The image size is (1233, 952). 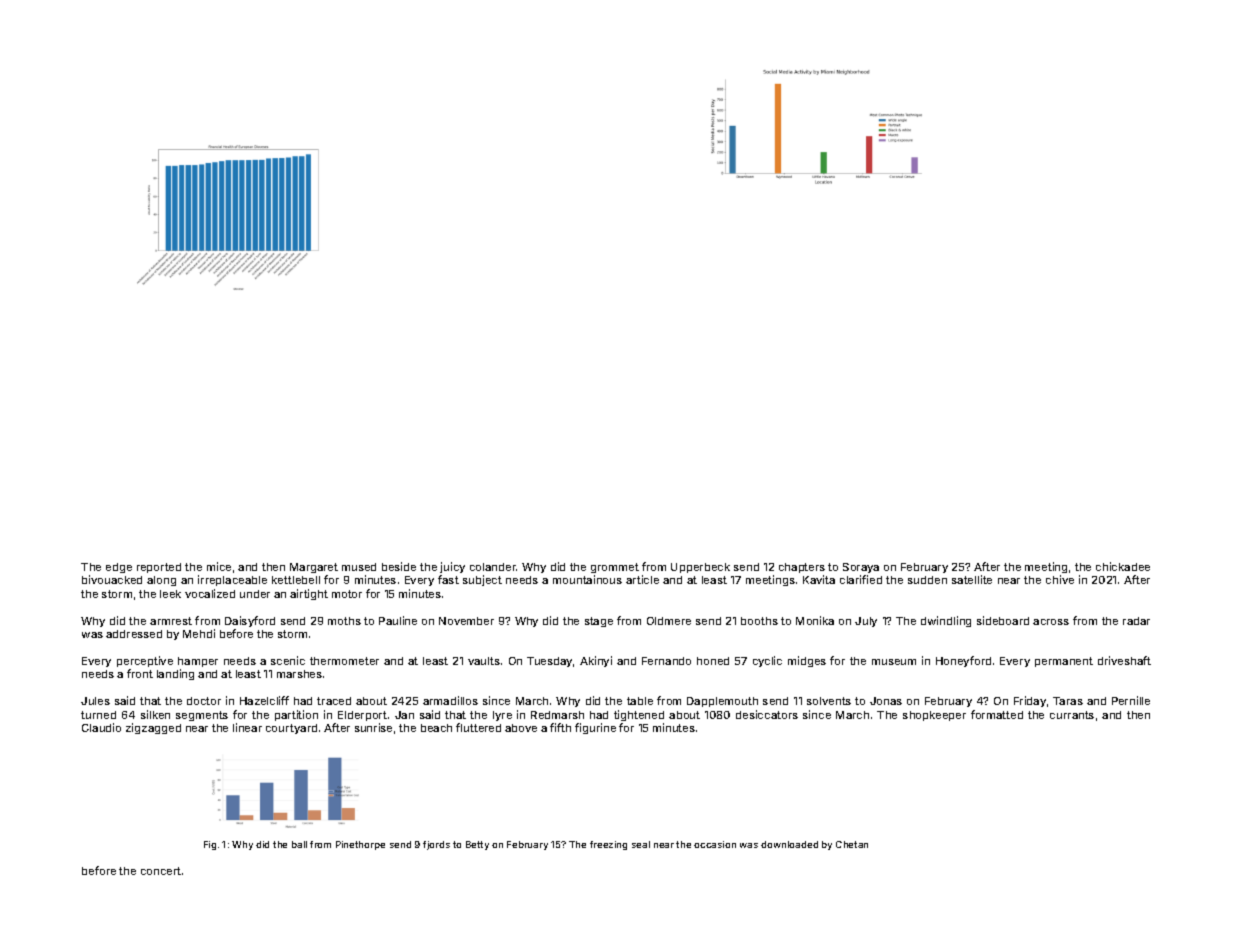 What do you see at coordinates (972, 579) in the page?
I see `satellite` at bounding box center [972, 579].
